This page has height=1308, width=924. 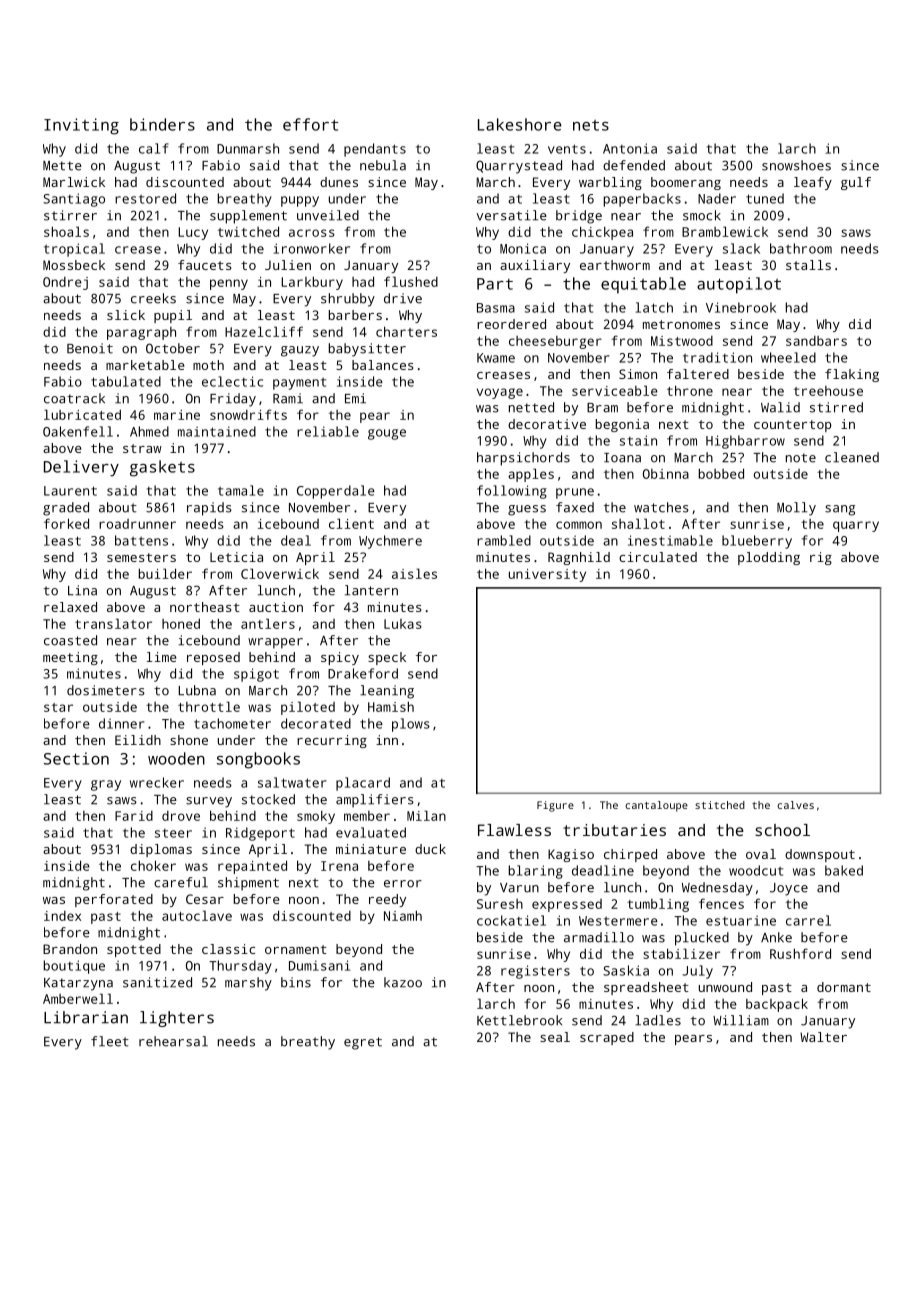 I want to click on cantaloupe, so click(x=656, y=806).
